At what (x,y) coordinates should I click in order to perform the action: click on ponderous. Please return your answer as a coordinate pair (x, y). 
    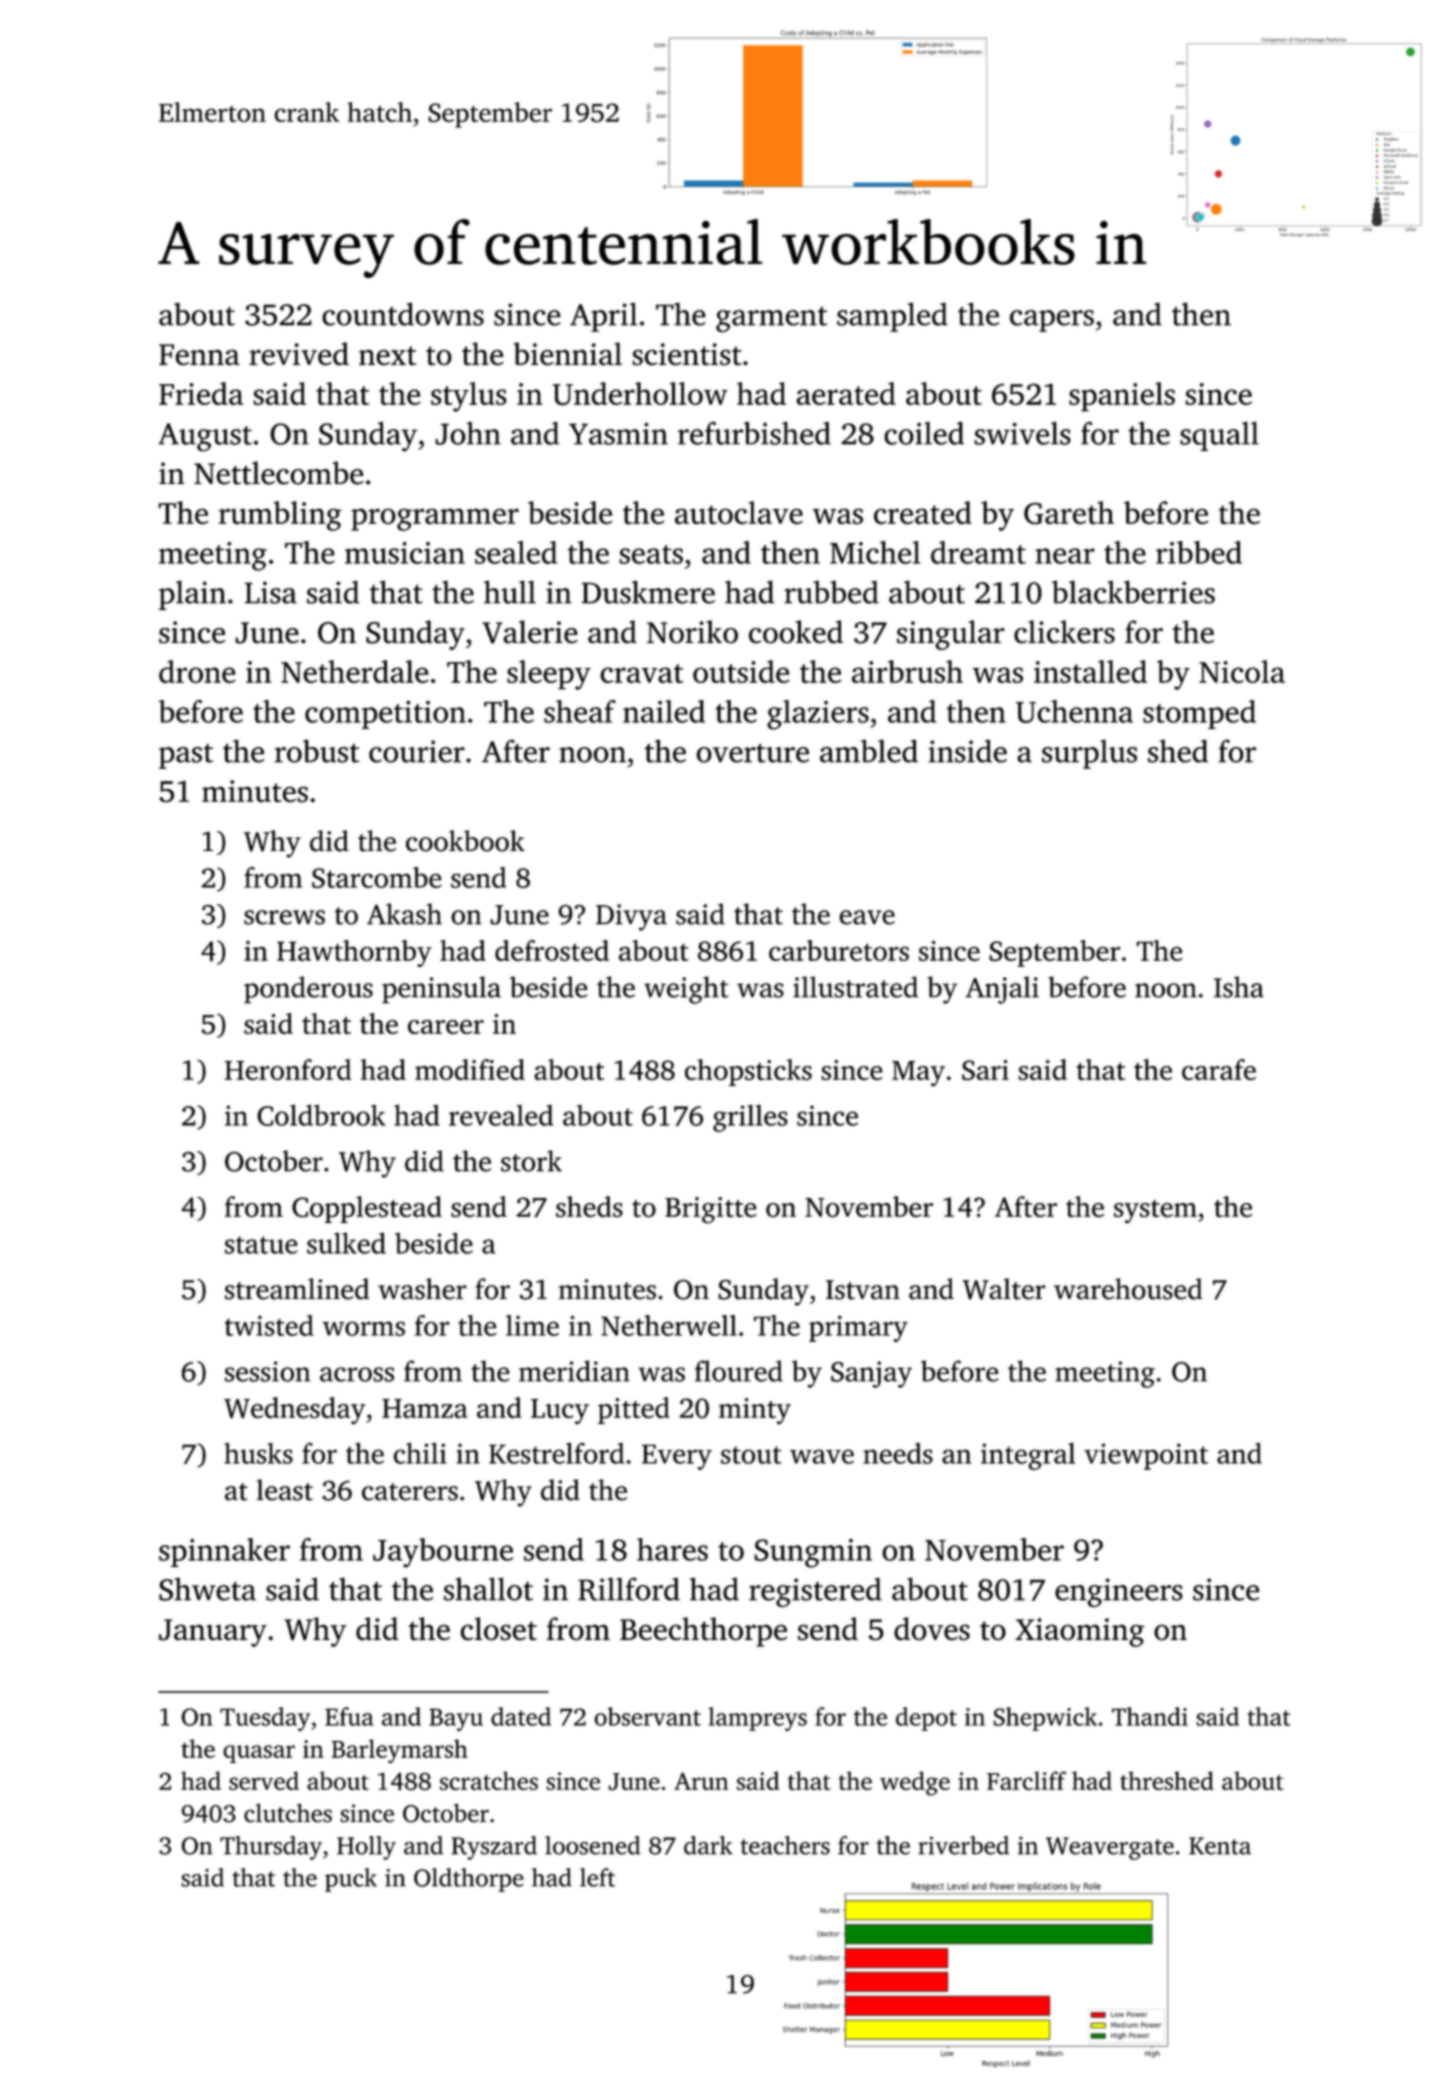
    Looking at the image, I should click on (308, 990).
